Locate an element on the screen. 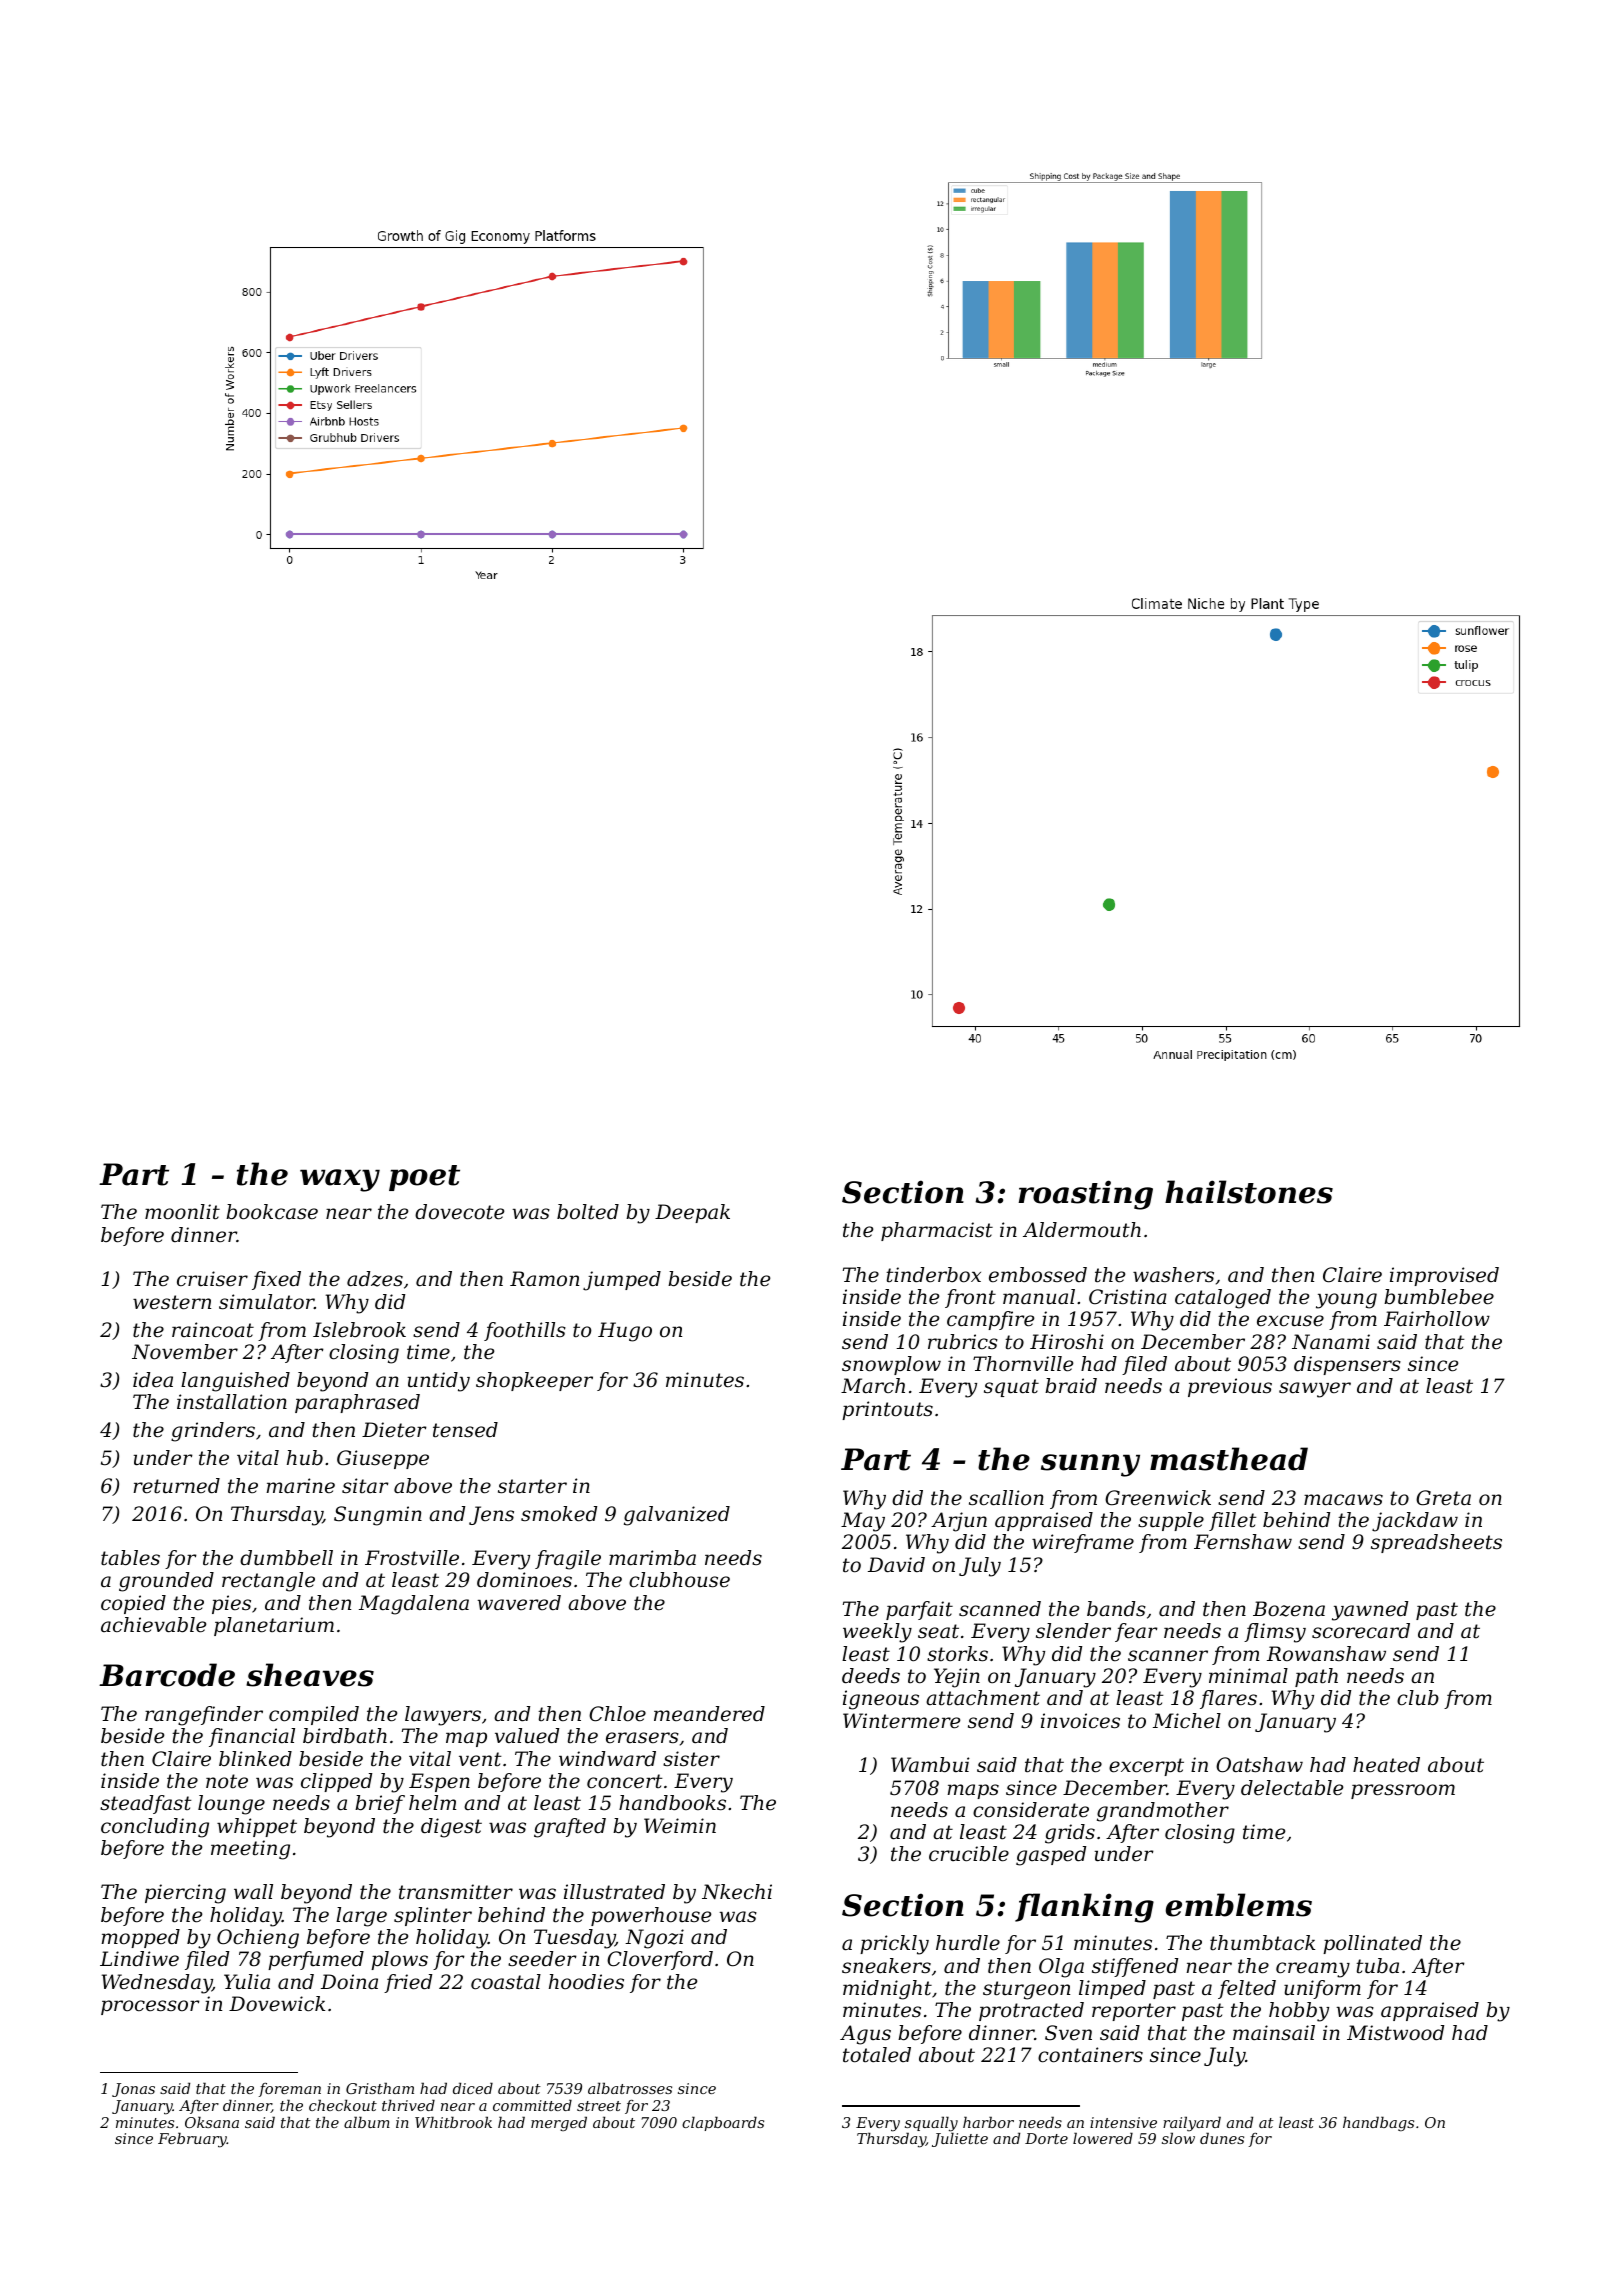  Deepak is located at coordinates (692, 1213).
